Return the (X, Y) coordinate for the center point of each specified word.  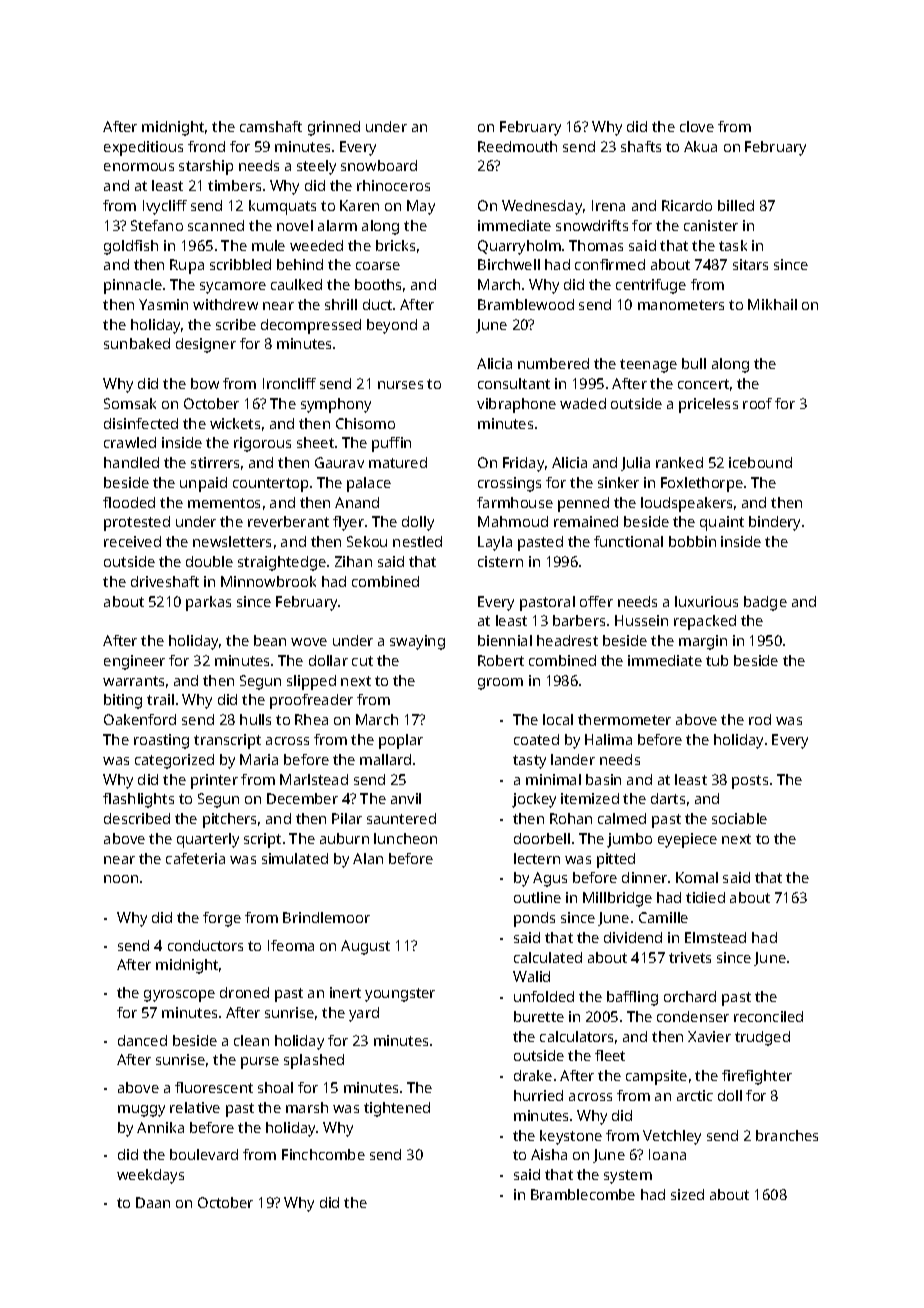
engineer (134, 662)
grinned (334, 128)
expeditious (143, 148)
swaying (417, 642)
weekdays (150, 1176)
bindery (774, 523)
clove (697, 126)
